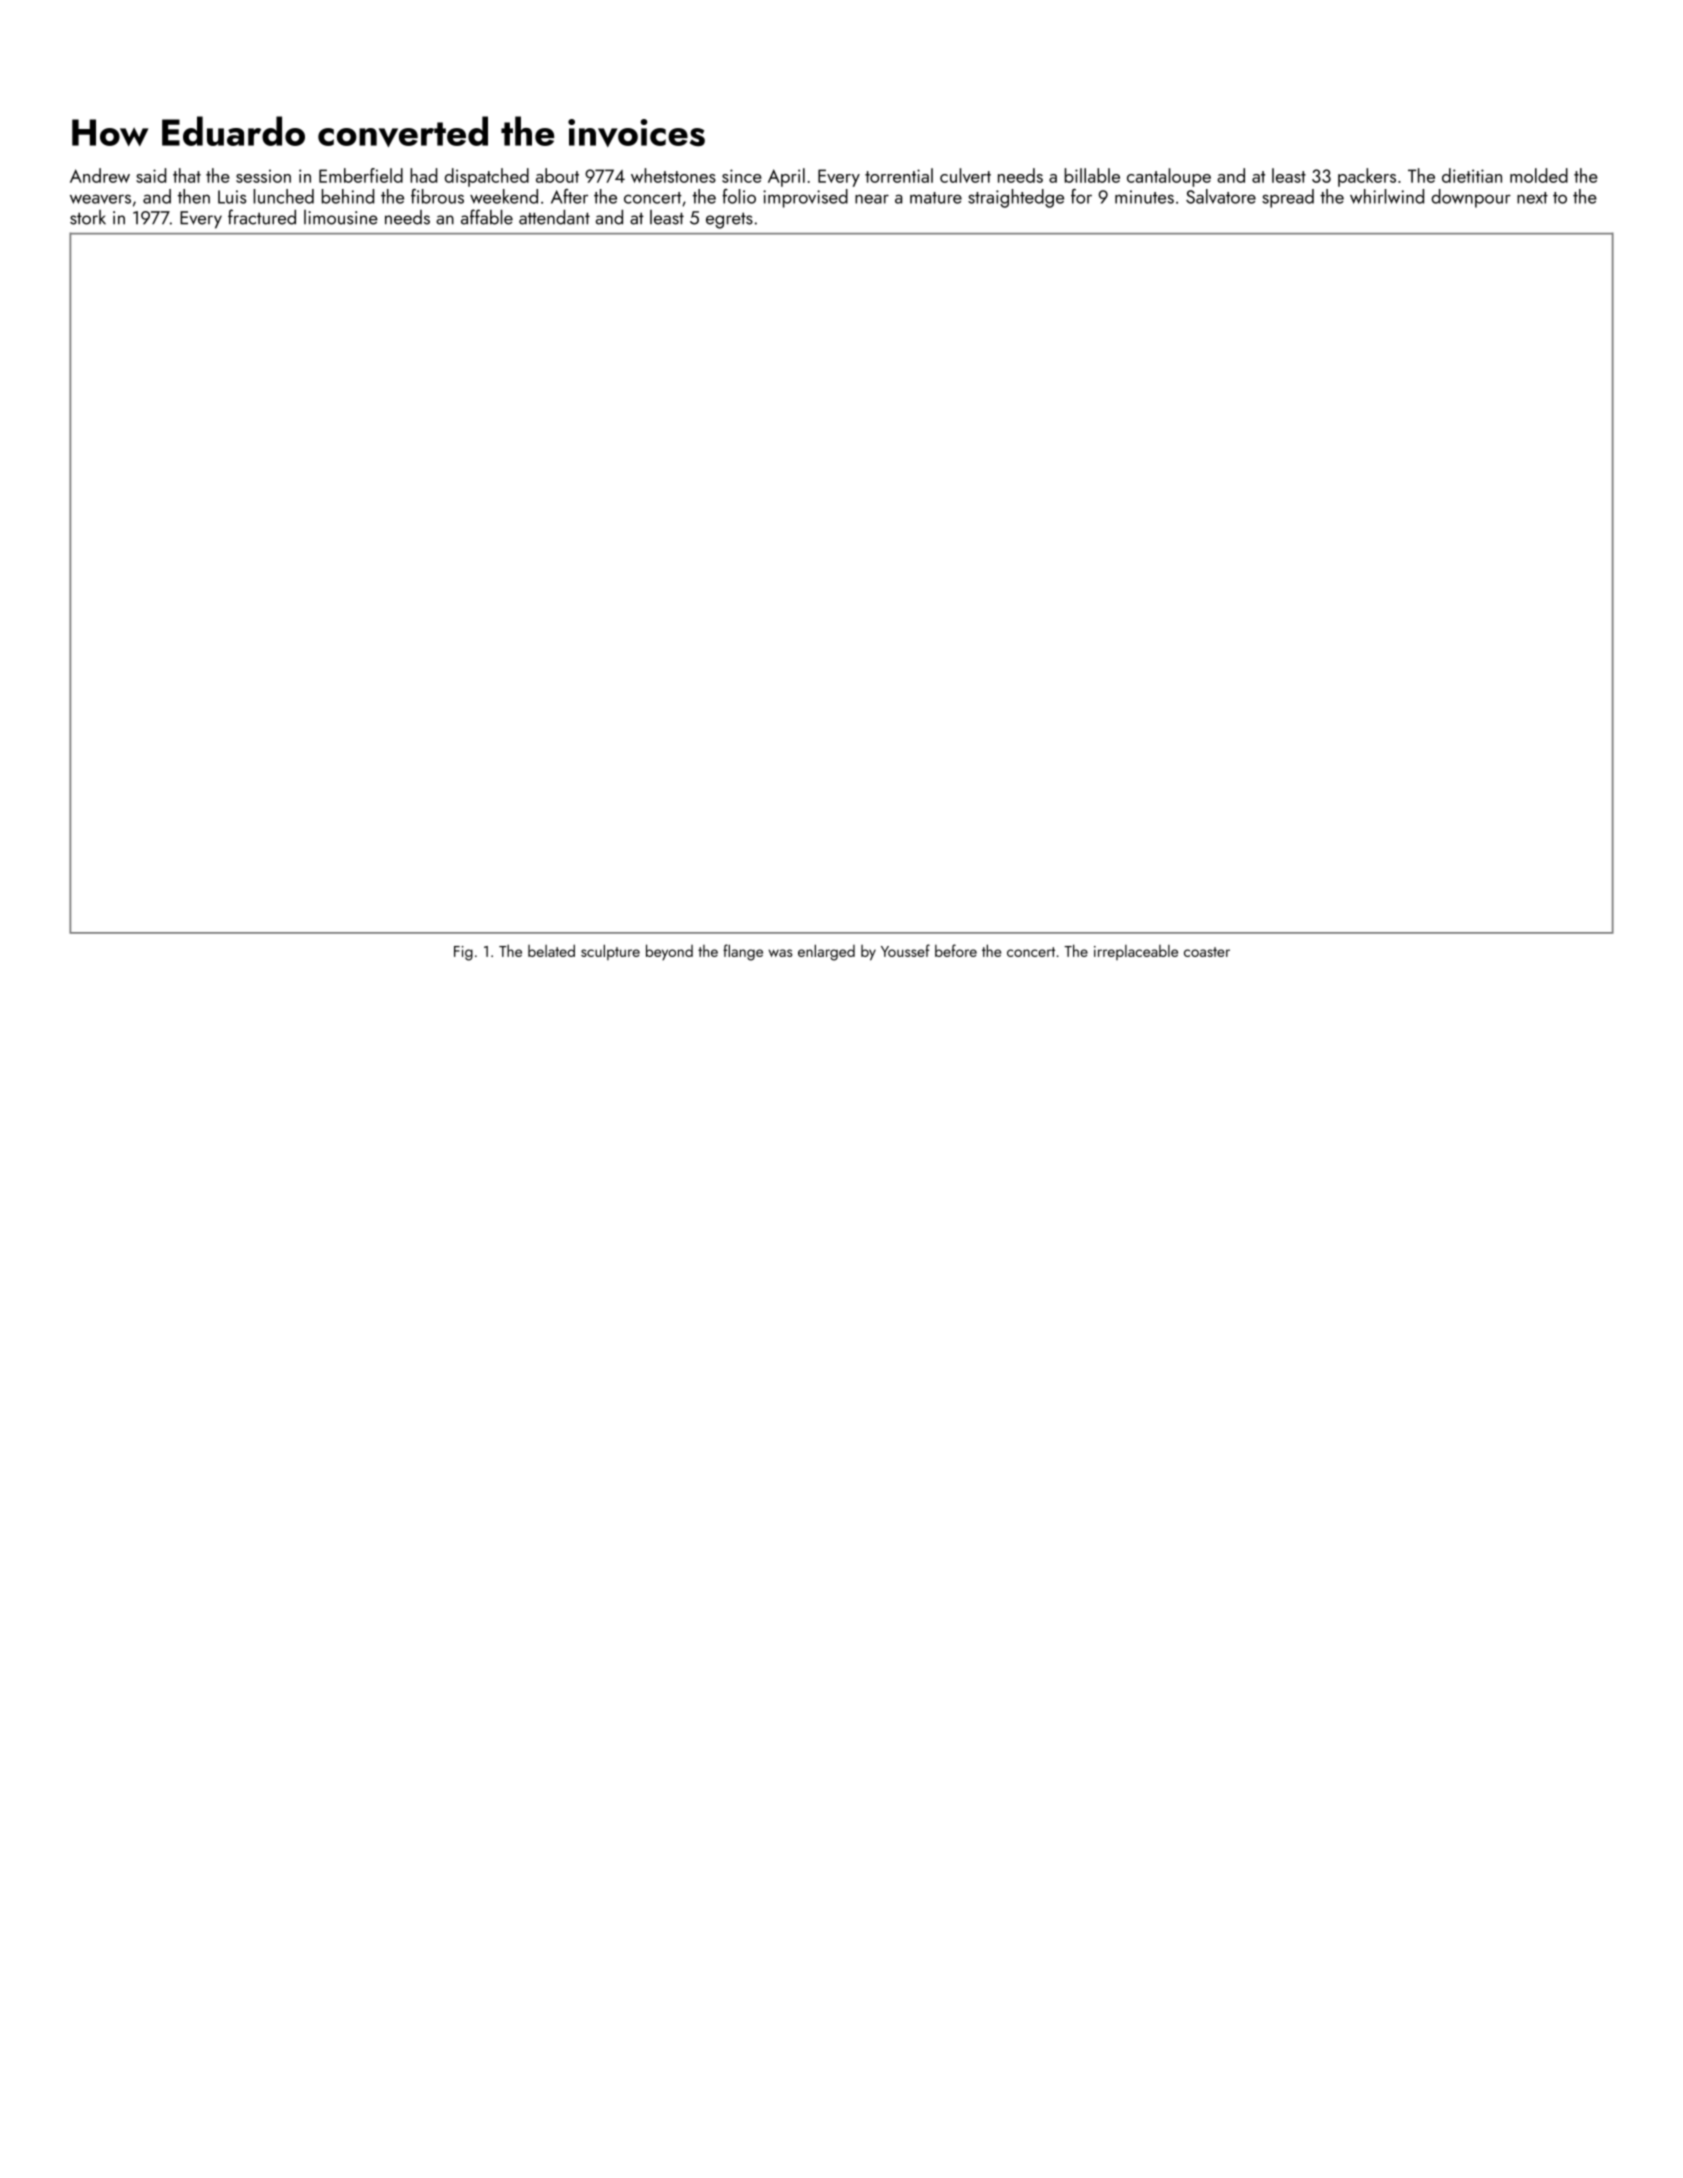 Image resolution: width=1683 pixels, height=2178 pixels. Describe the element at coordinates (1539, 175) in the screenshot. I see `molded` at that location.
